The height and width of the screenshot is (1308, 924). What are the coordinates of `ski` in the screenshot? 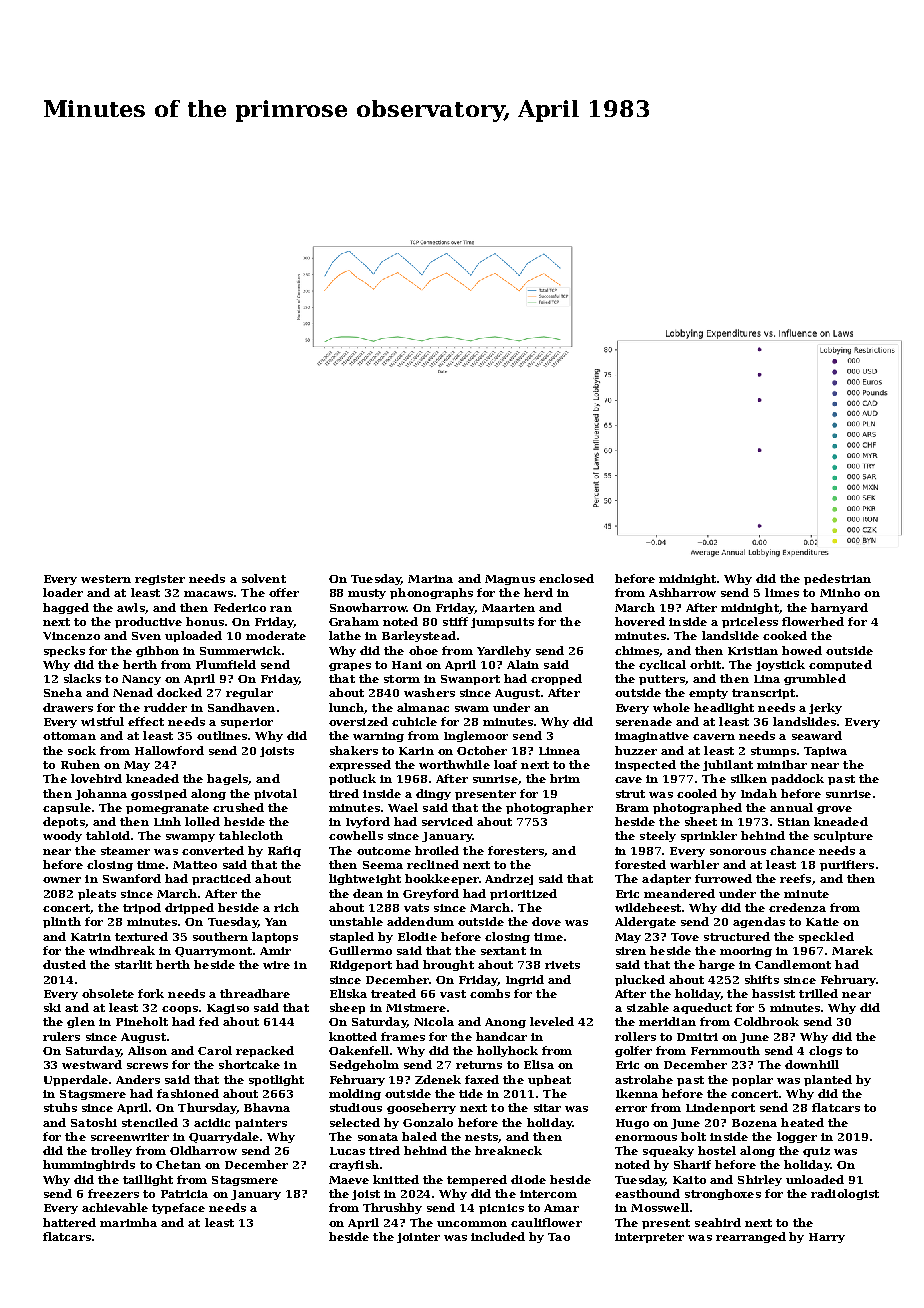 It's located at (52, 1007).
